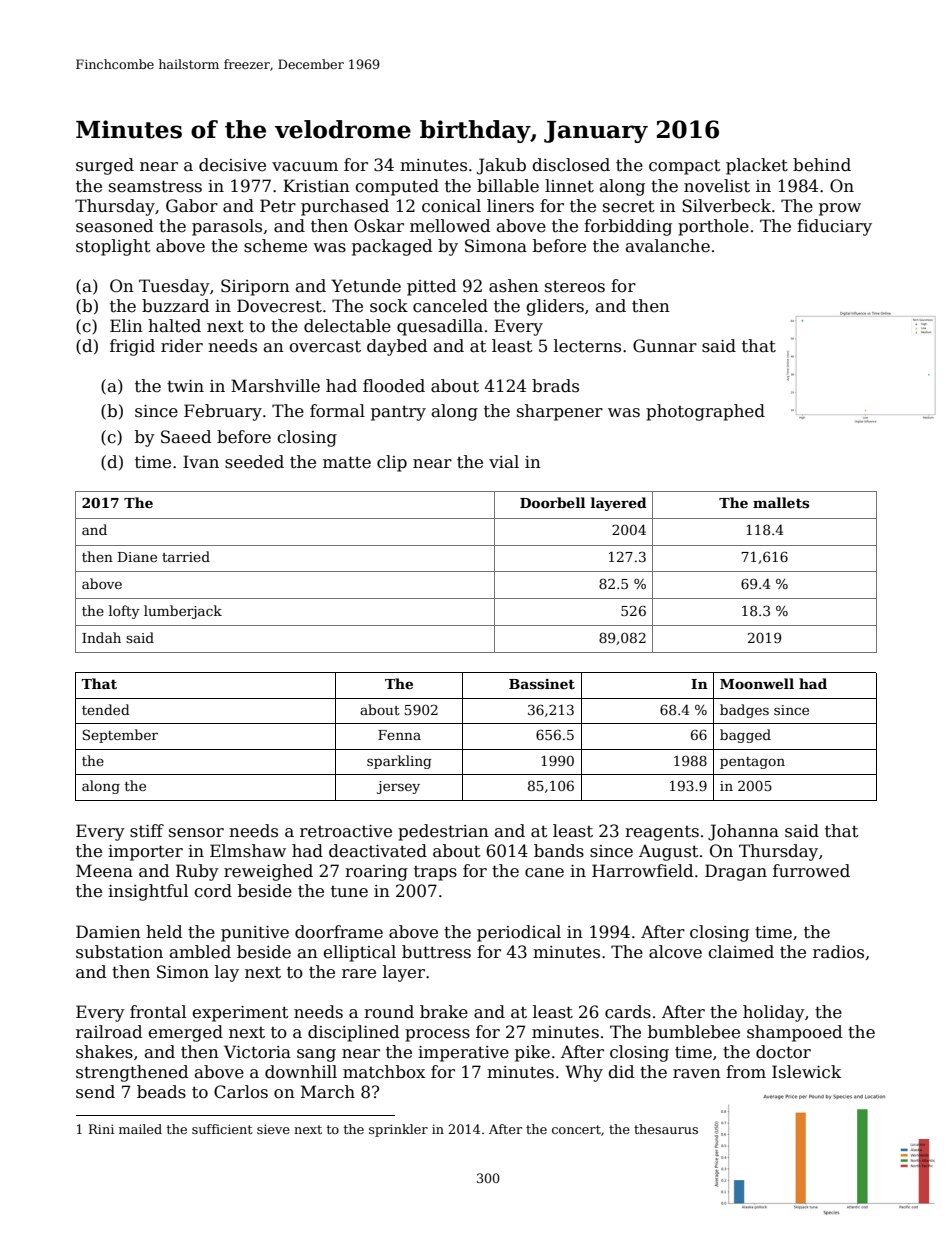 This image has width=952, height=1233. I want to click on Indah, so click(101, 637).
